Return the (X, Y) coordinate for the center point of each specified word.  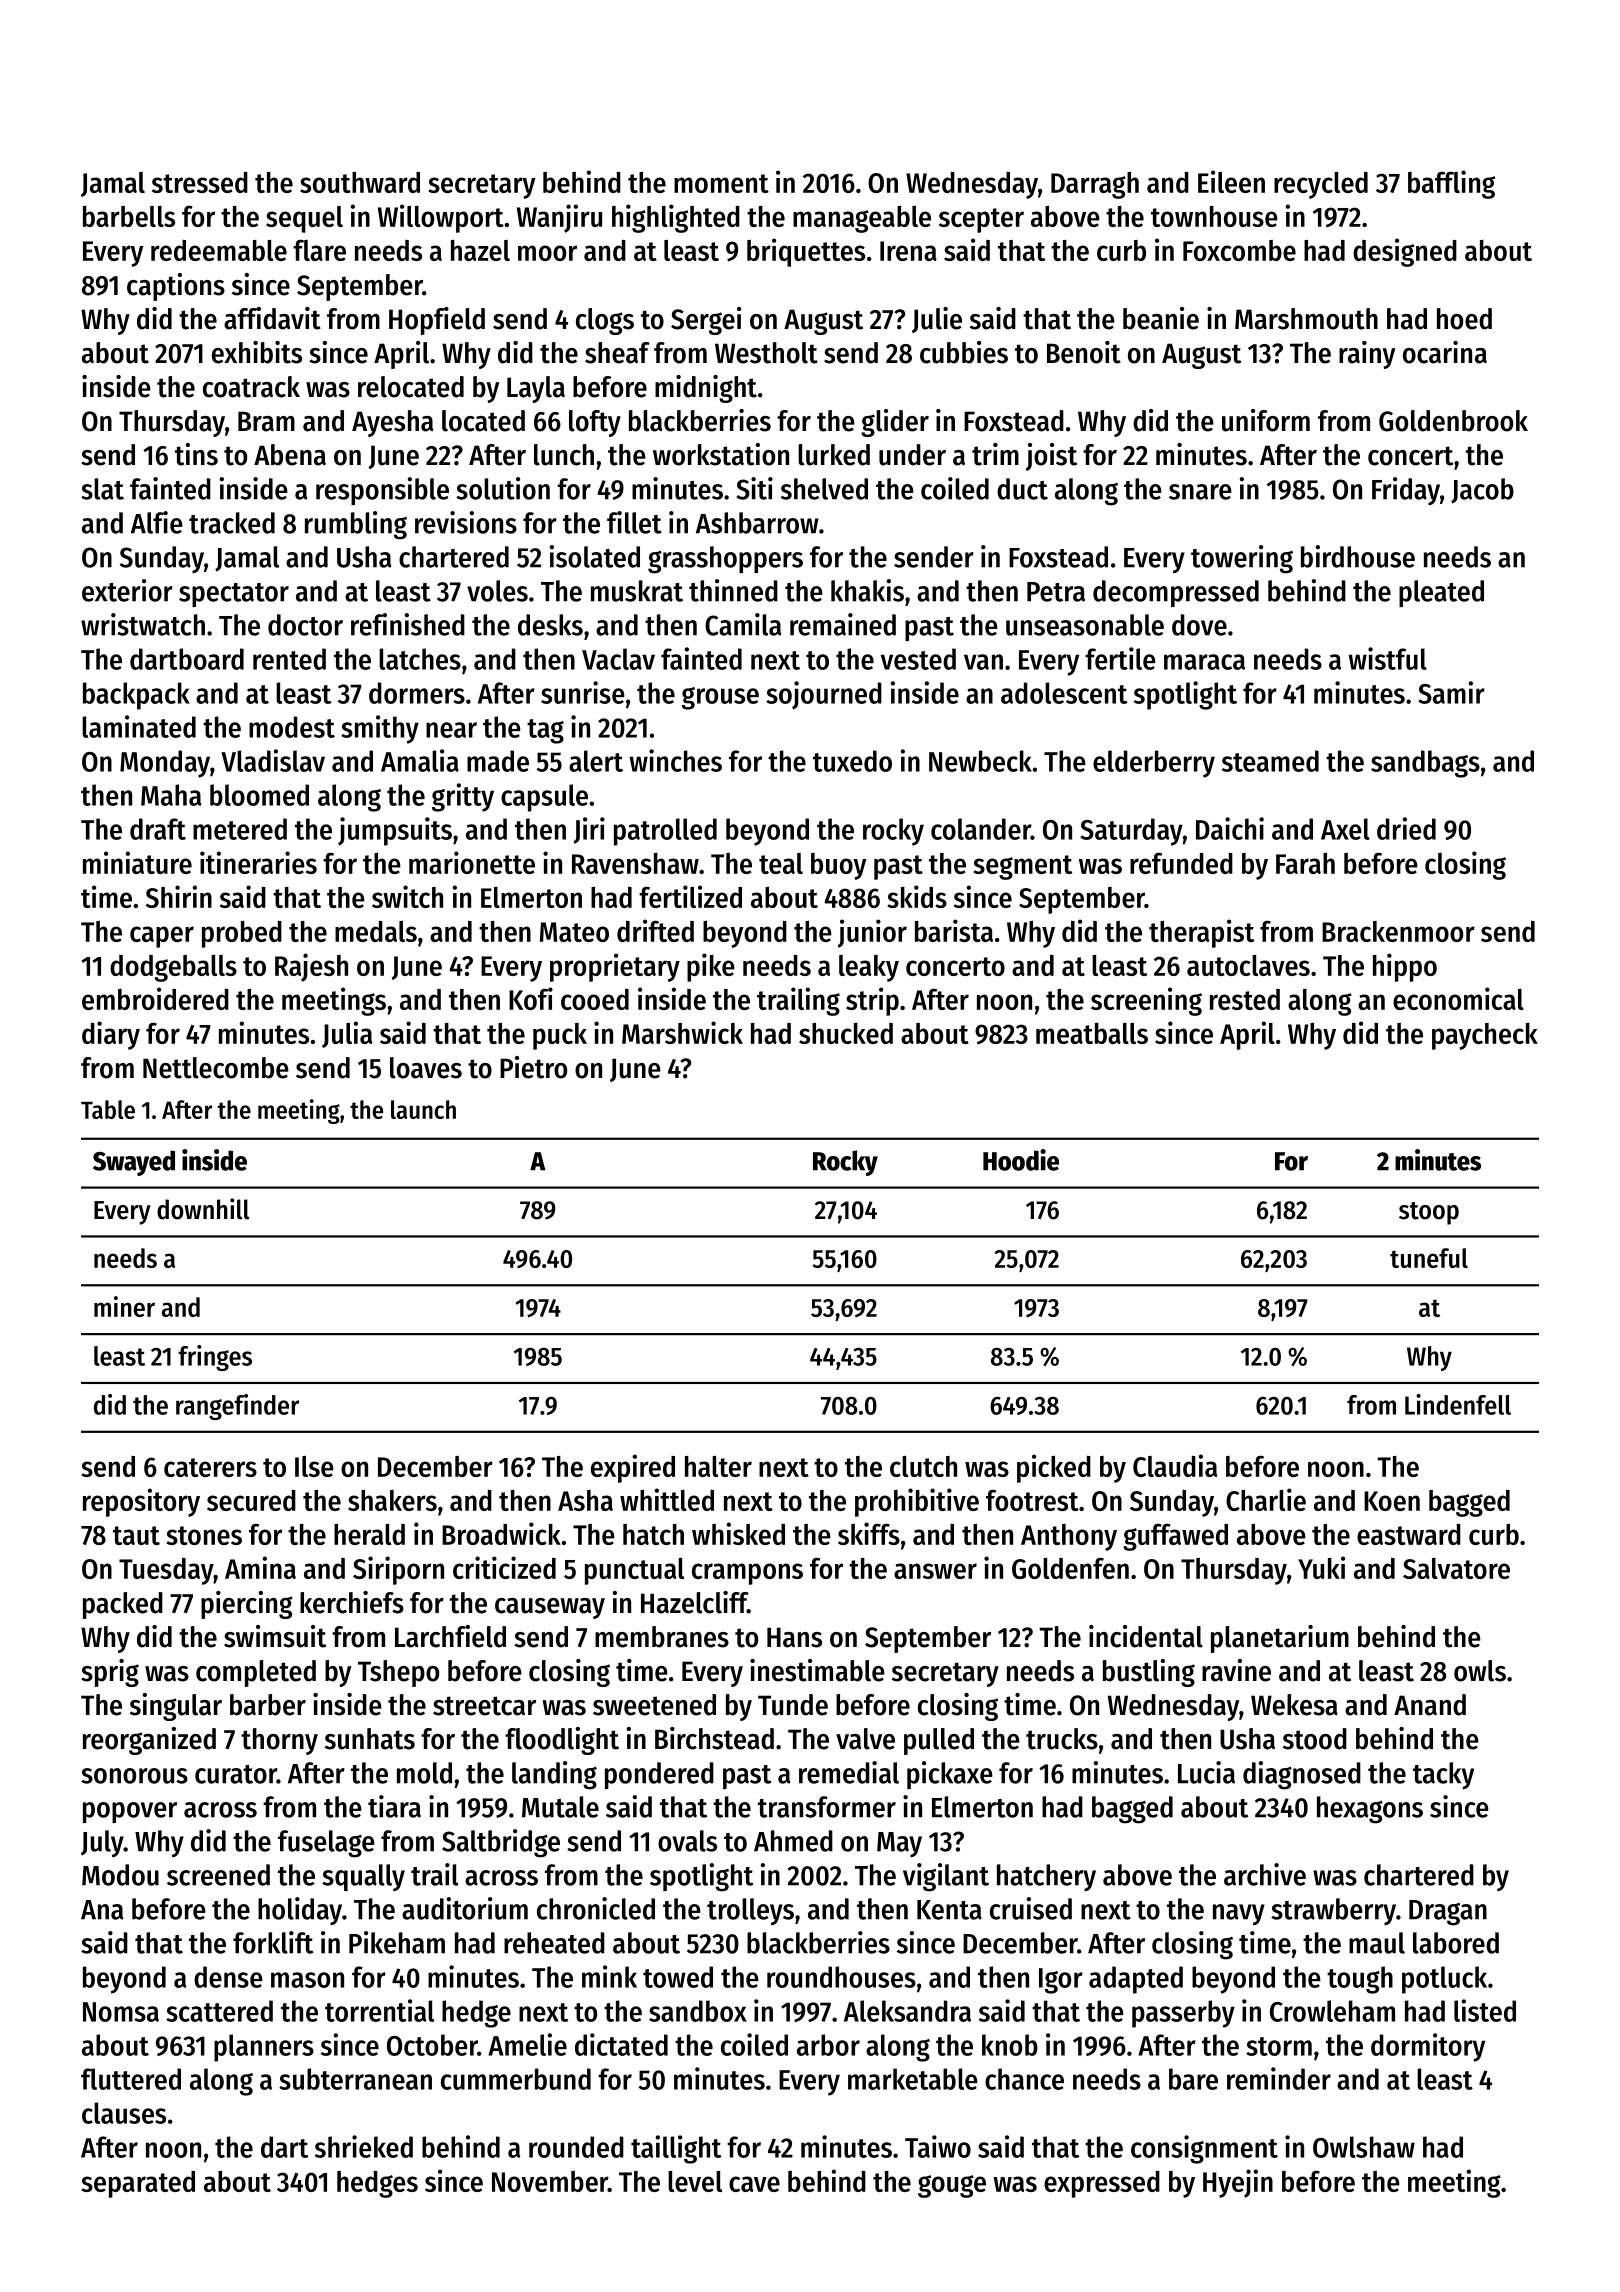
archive (1265, 1874)
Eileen (1231, 181)
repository (141, 1502)
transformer (827, 1807)
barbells (129, 216)
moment (721, 183)
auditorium (465, 1908)
